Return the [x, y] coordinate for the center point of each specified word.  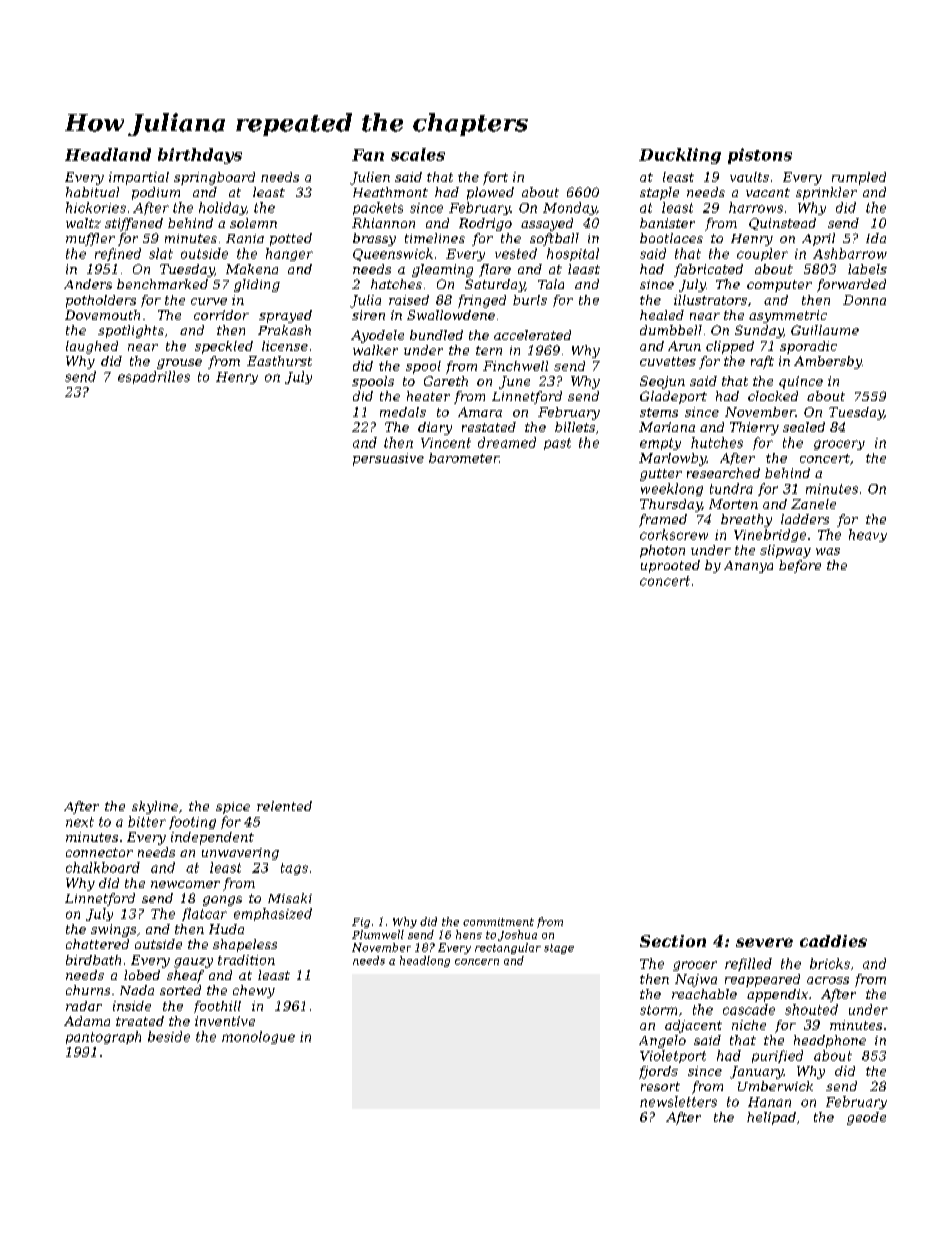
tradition [246, 960]
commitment [498, 922]
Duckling [680, 156]
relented [284, 806]
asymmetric [788, 316]
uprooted [670, 566]
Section [673, 941]
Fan [368, 155]
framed [663, 520]
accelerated [532, 335]
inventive [225, 1021]
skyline [155, 807]
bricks [830, 963]
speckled [224, 347]
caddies [833, 941]
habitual [92, 192]
